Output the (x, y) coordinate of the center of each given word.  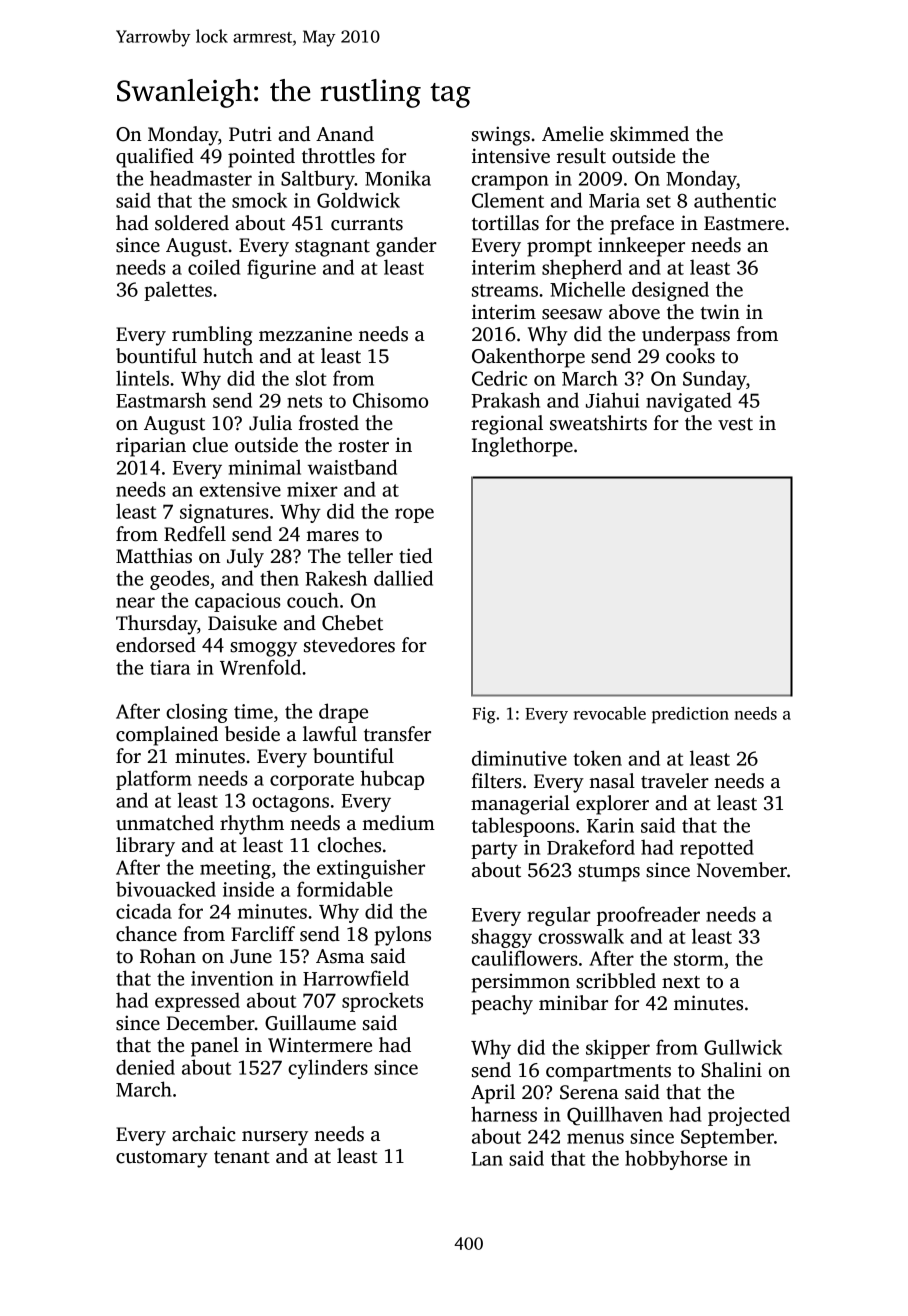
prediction (690, 715)
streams (505, 290)
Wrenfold (260, 667)
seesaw (572, 314)
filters (496, 781)
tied (416, 556)
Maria (614, 200)
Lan (487, 1159)
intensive (511, 156)
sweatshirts (598, 423)
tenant (242, 1157)
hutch (228, 356)
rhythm (252, 825)
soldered (192, 223)
